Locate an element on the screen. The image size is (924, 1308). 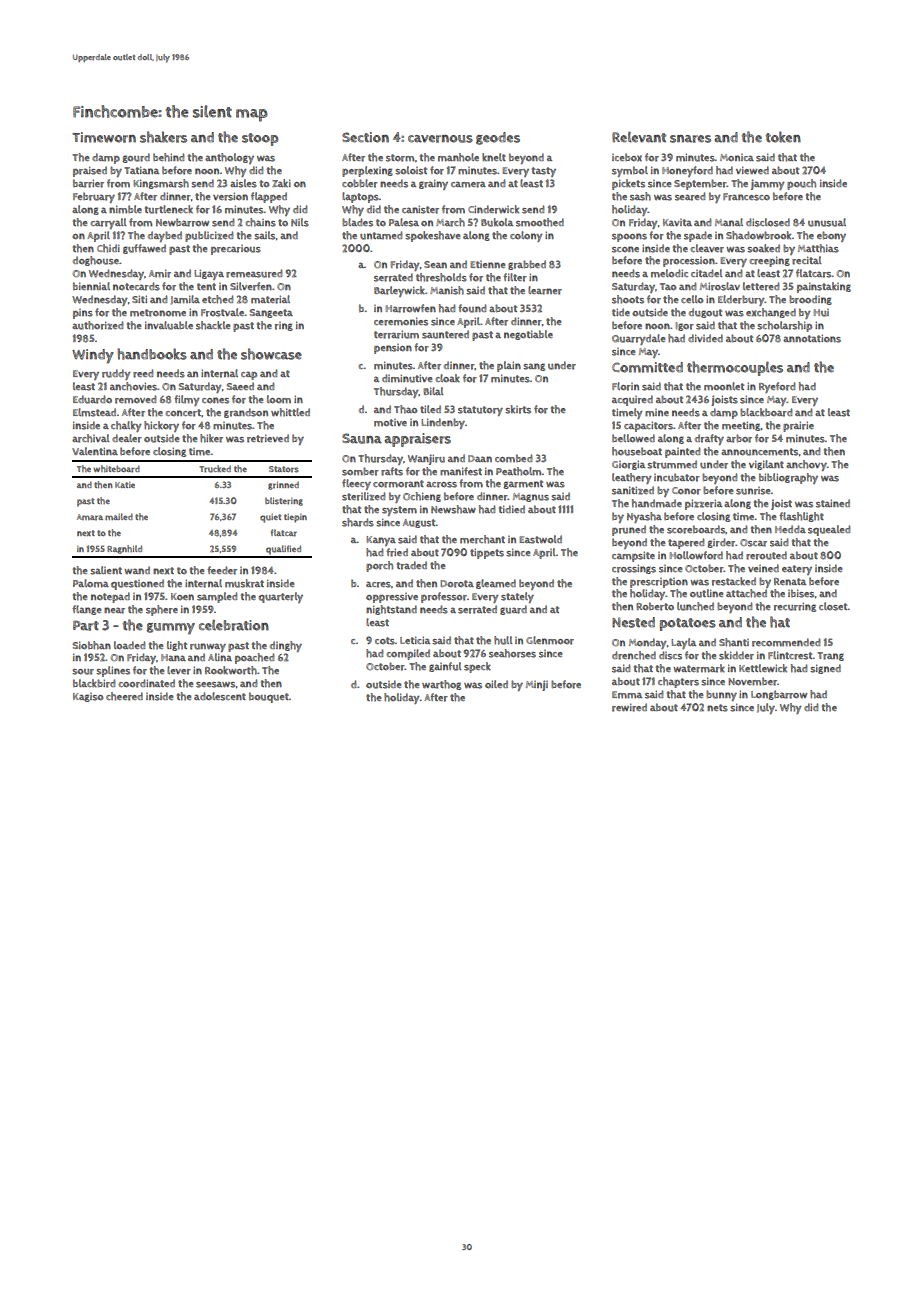
geodes is located at coordinates (498, 138).
